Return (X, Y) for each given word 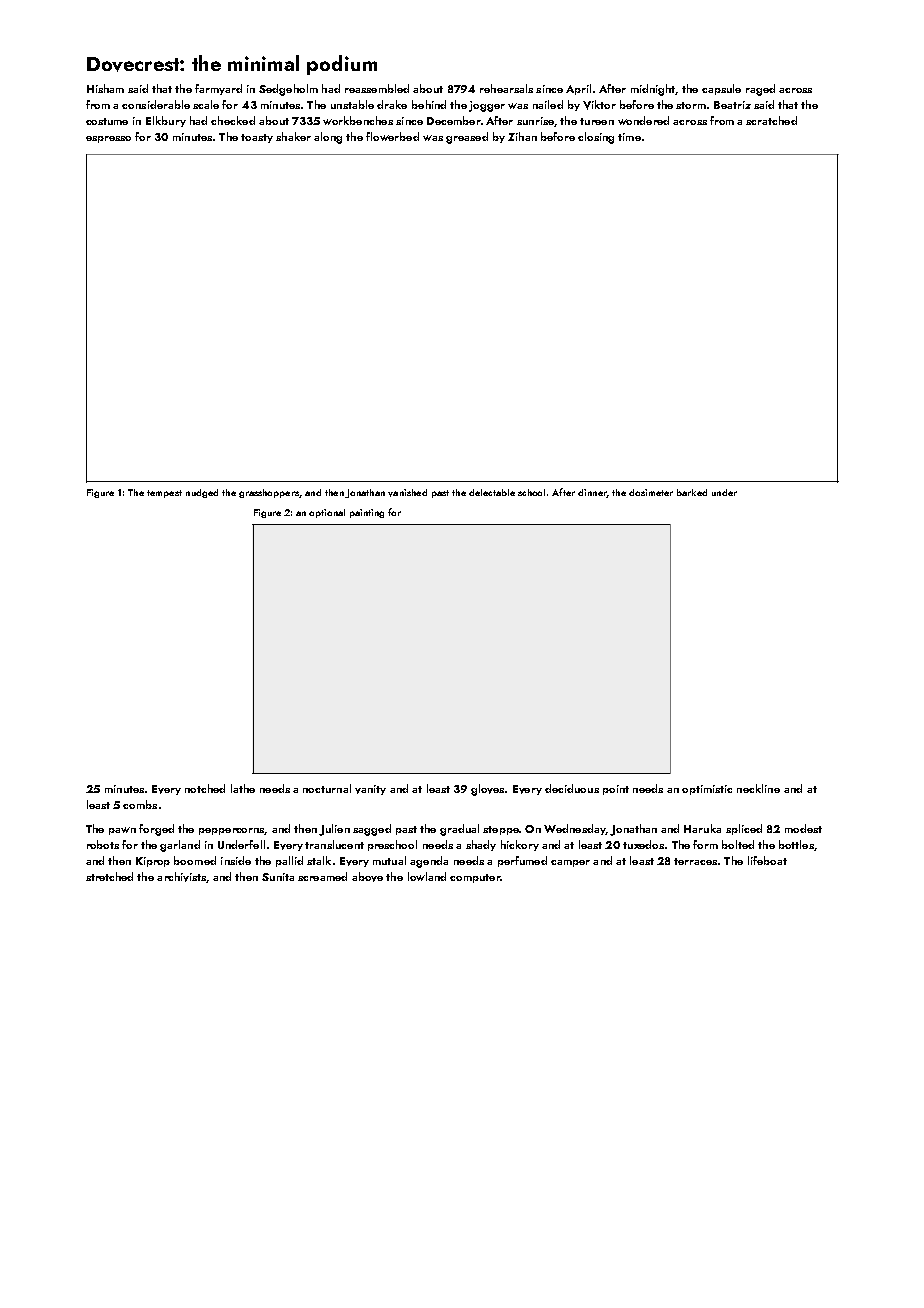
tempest (164, 494)
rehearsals (506, 88)
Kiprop (153, 862)
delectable (492, 492)
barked (692, 492)
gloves (487, 790)
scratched (771, 120)
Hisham (105, 88)
